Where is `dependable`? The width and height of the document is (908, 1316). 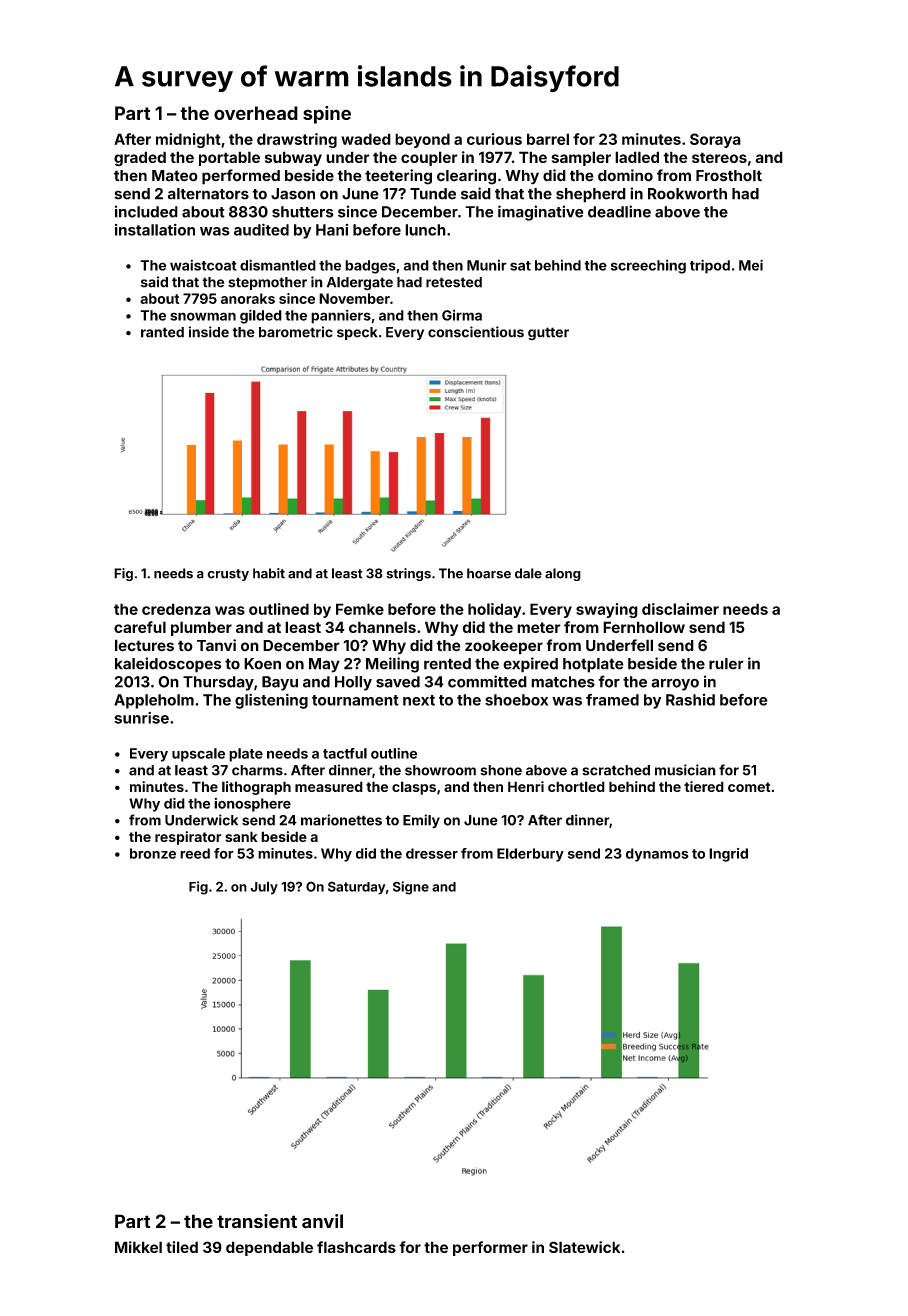 dependable is located at coordinates (269, 1248).
